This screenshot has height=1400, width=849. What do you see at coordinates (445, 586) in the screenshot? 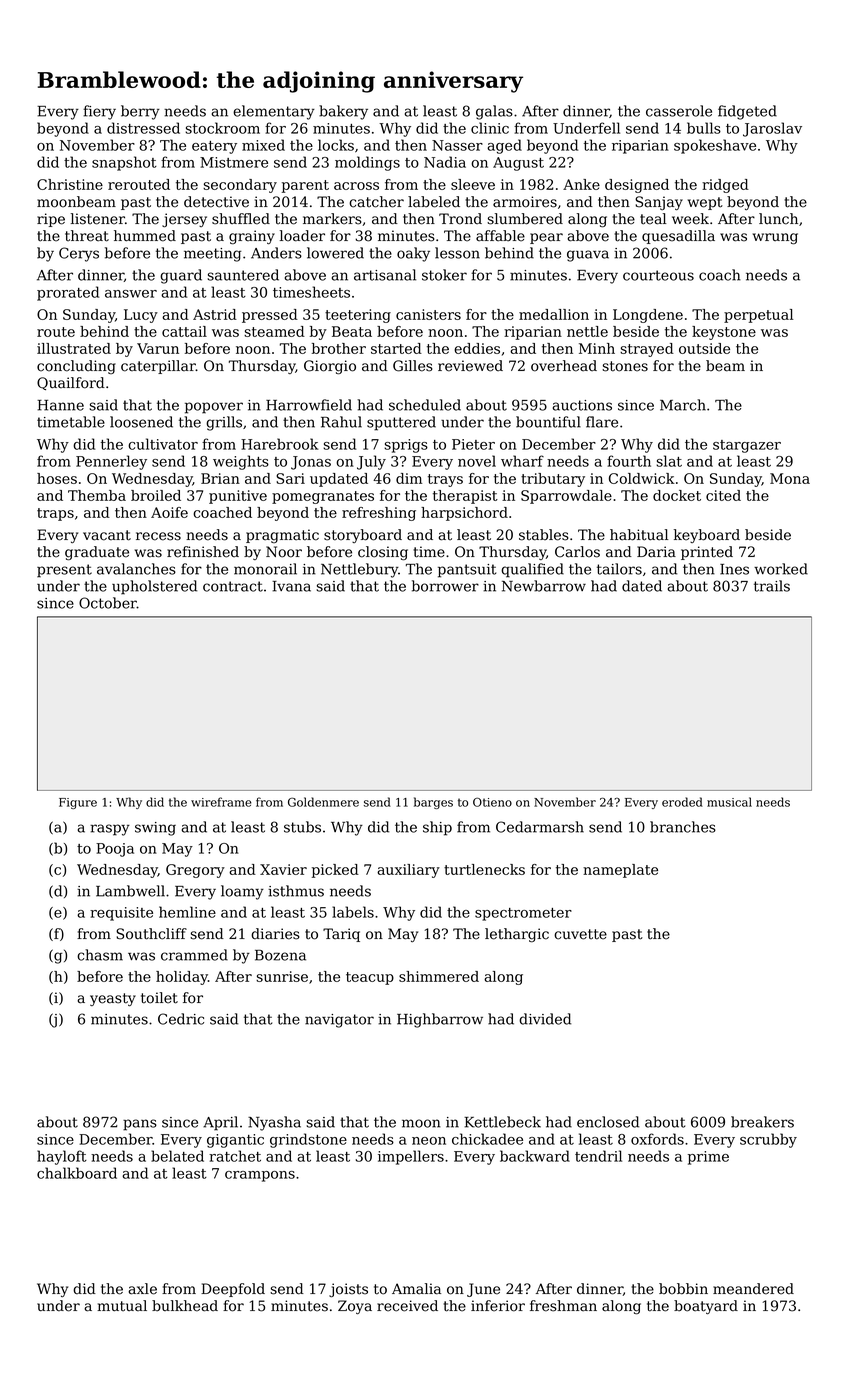
I see `borrower` at bounding box center [445, 586].
